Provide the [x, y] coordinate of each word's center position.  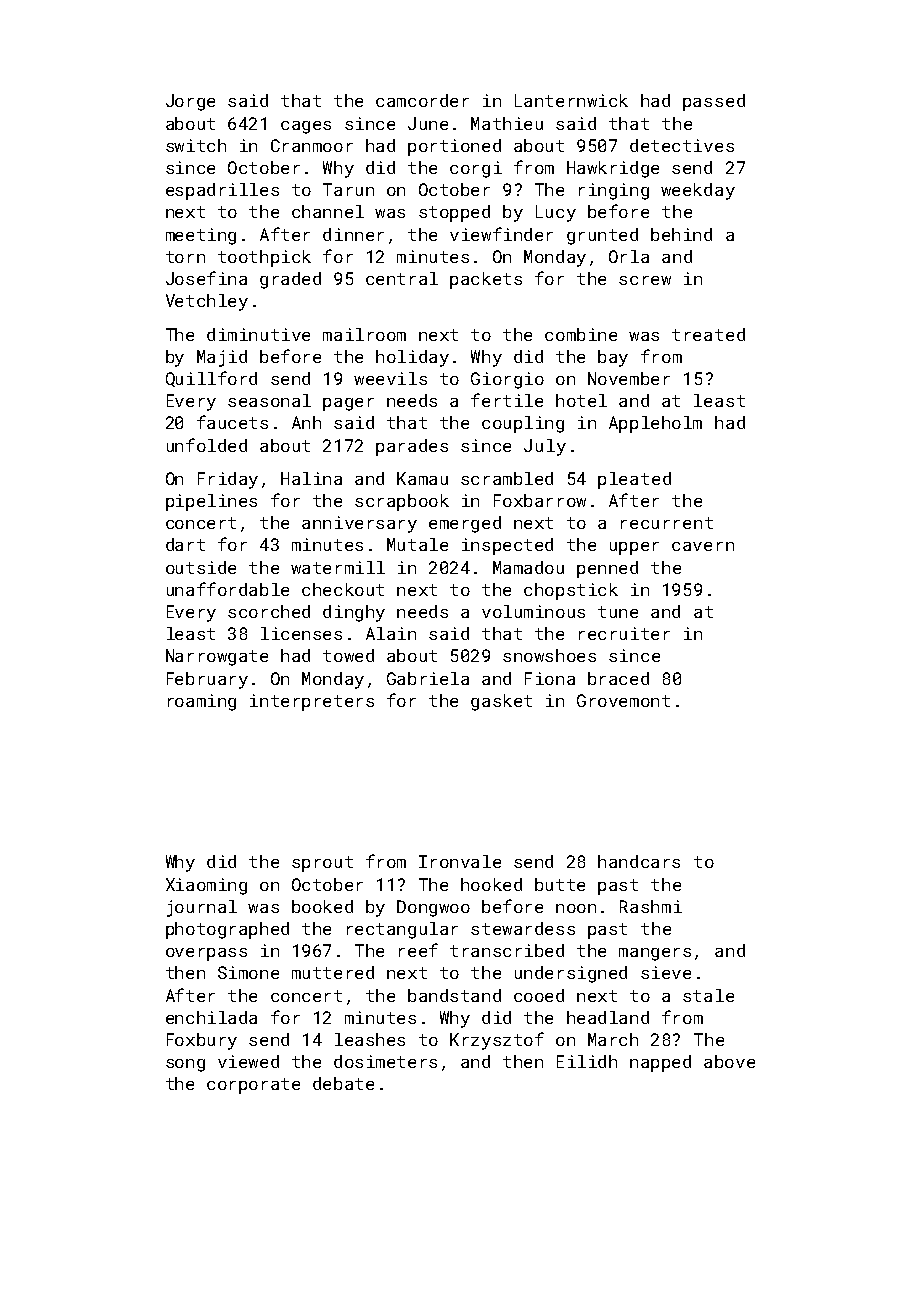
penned [607, 569]
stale [708, 995]
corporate [253, 1086]
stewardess [523, 928]
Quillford [211, 379]
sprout [322, 864]
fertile [507, 400]
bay [613, 358]
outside [201, 567]
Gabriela [428, 678]
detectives [682, 145]
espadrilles [222, 191]
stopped [454, 213]
